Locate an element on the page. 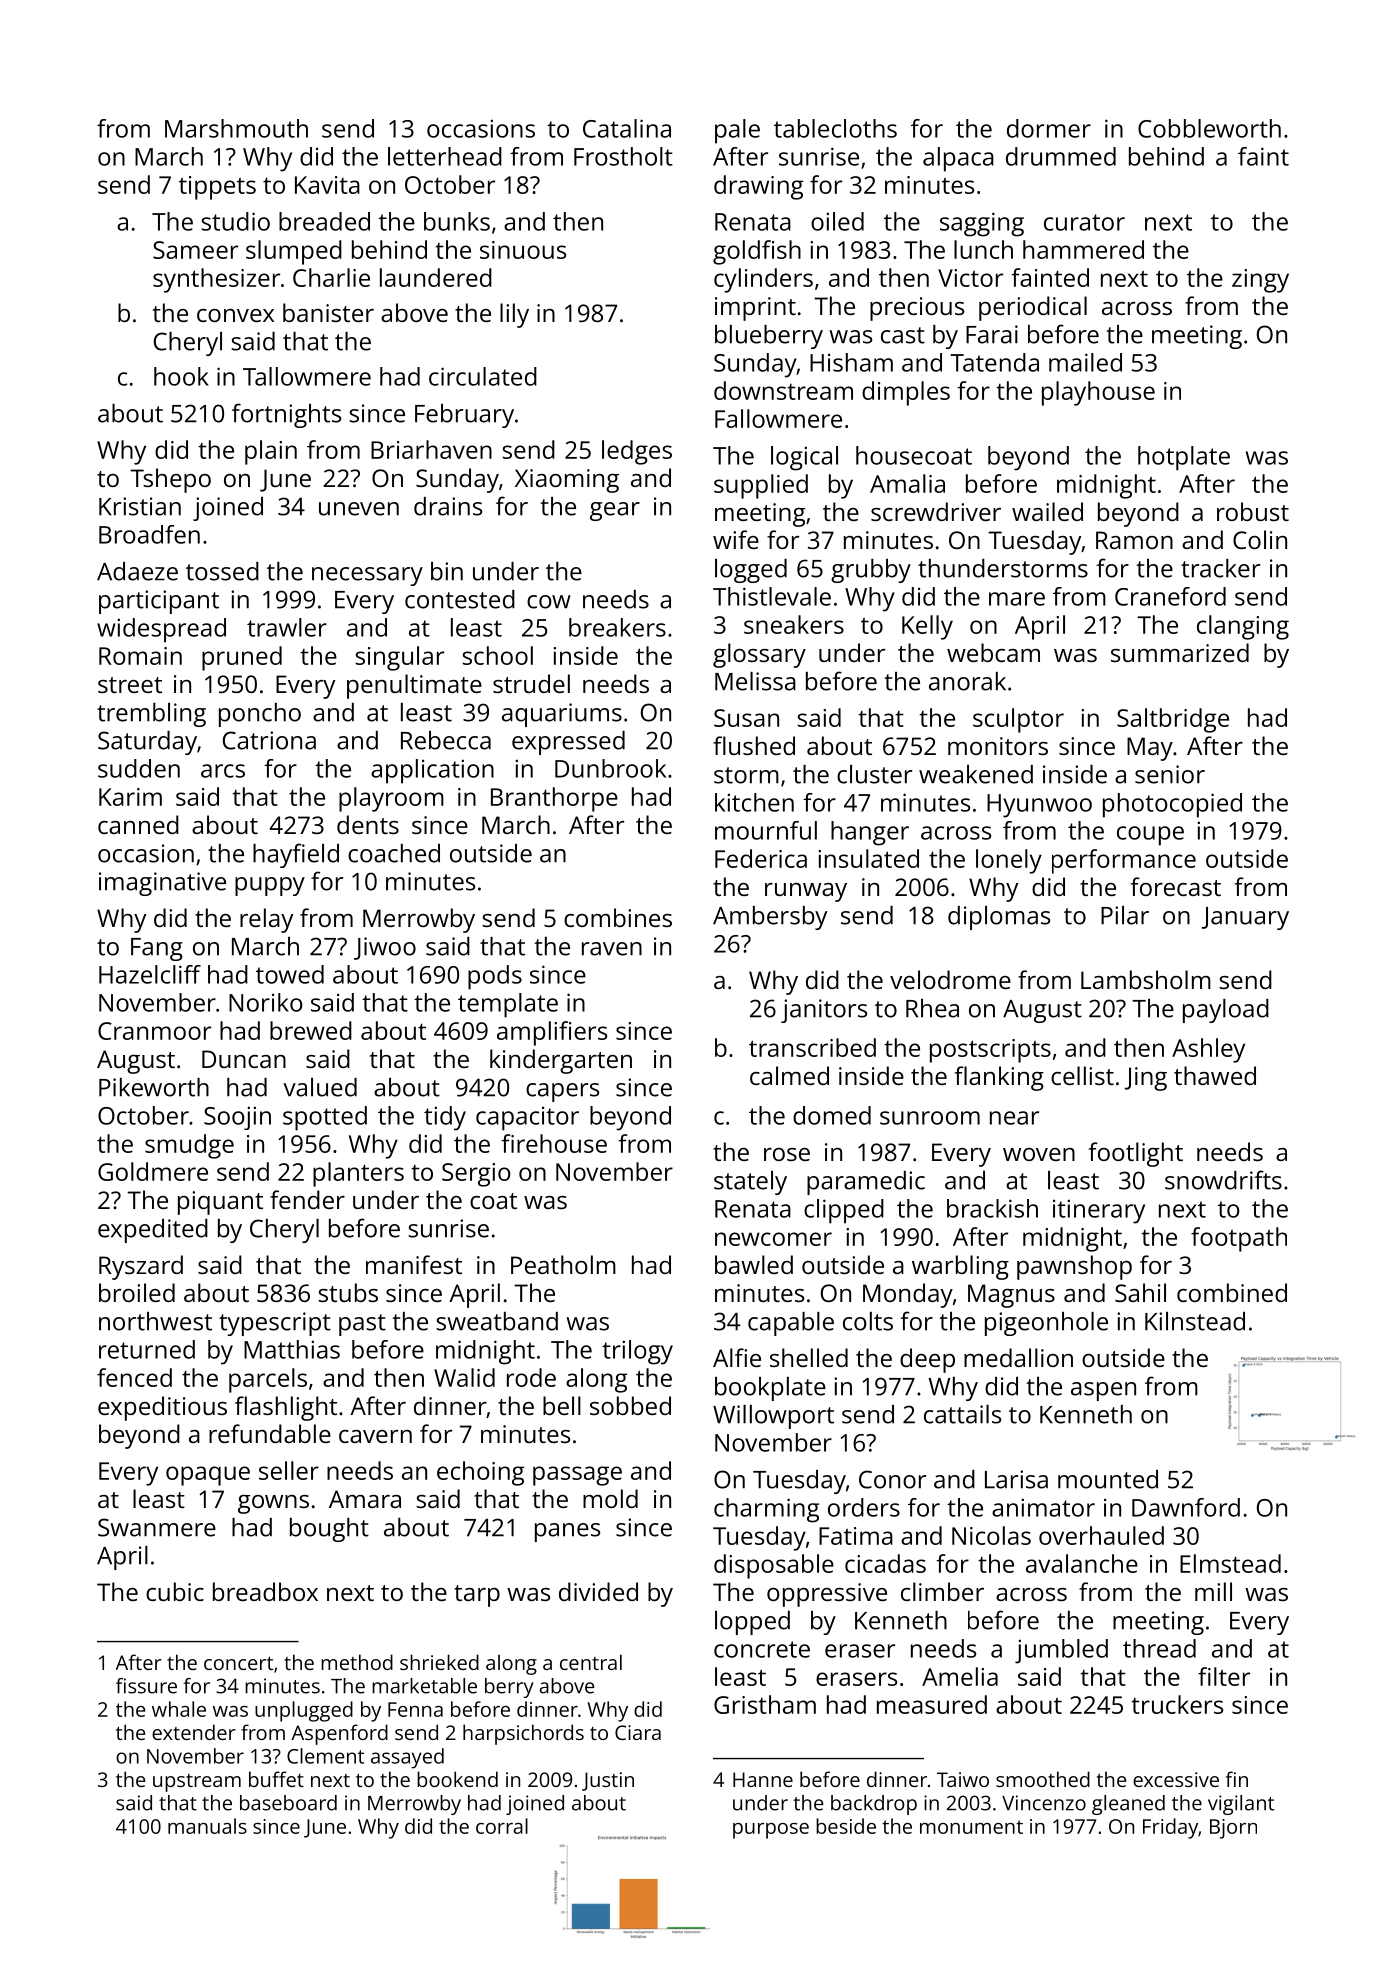 The height and width of the page is (1969, 1386). dormer is located at coordinates (1049, 128).
